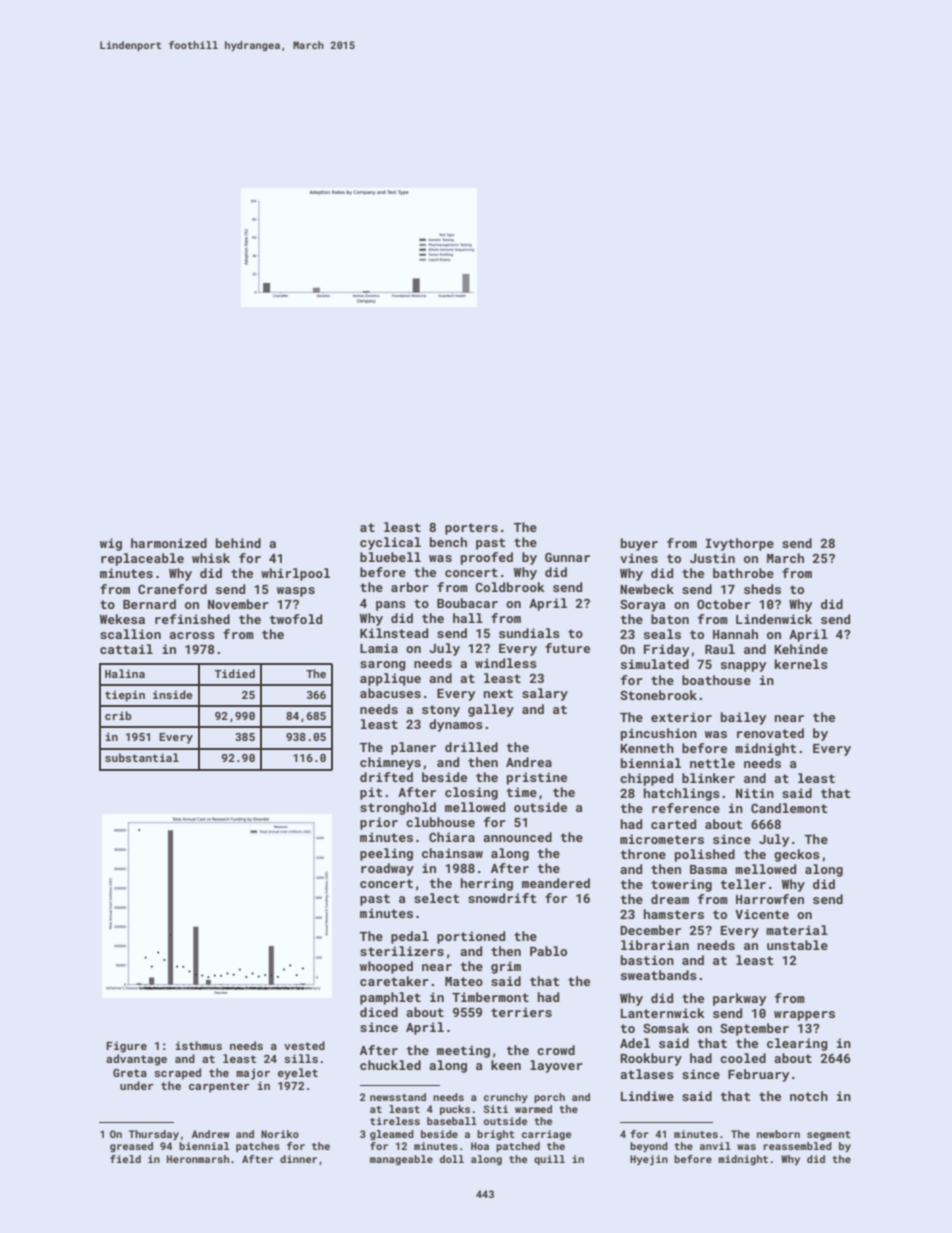  I want to click on Heronmarsh, so click(198, 1159).
